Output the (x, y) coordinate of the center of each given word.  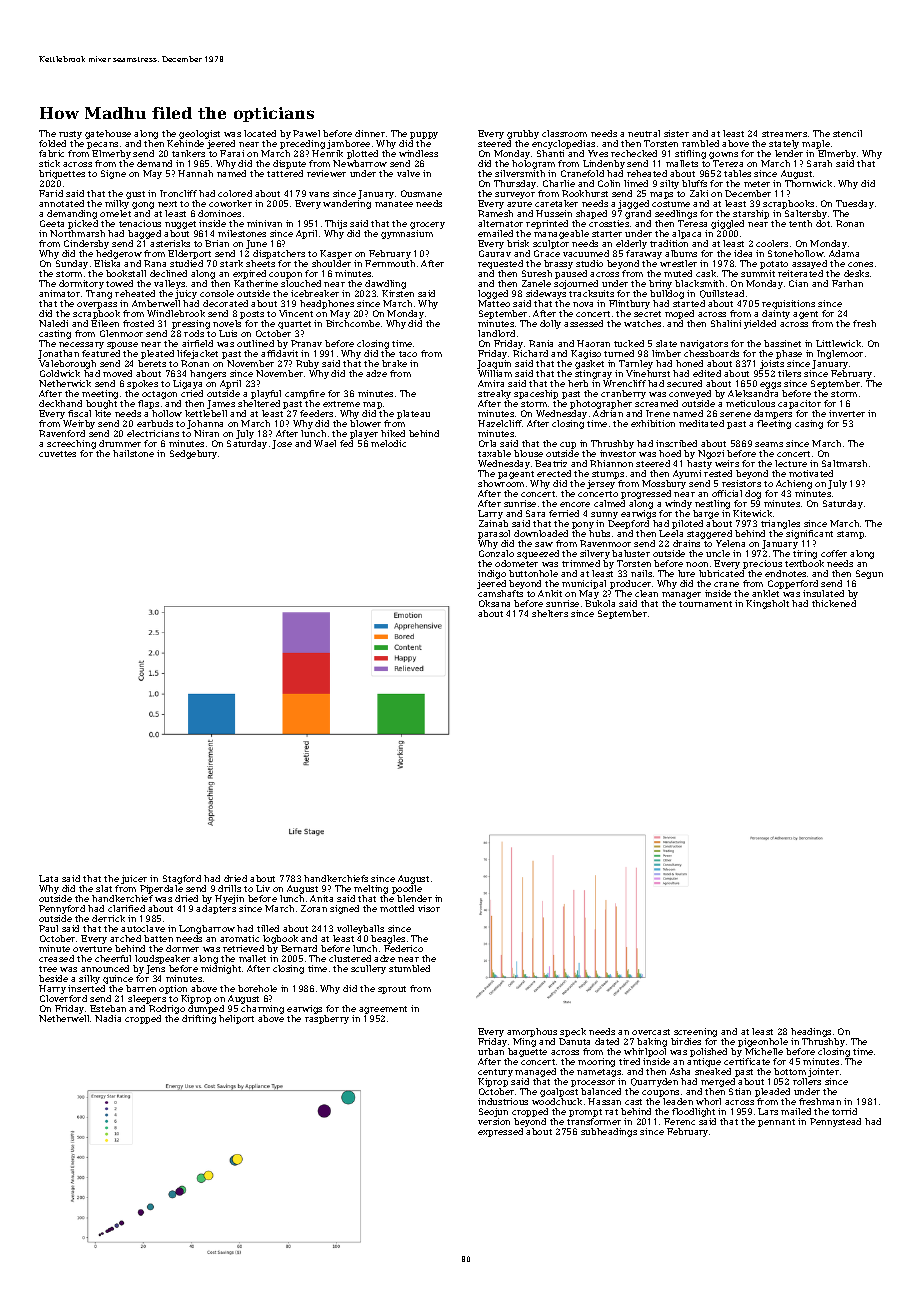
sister (676, 133)
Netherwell (64, 1018)
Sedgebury (193, 454)
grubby (523, 134)
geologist (199, 134)
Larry (490, 514)
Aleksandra (753, 393)
